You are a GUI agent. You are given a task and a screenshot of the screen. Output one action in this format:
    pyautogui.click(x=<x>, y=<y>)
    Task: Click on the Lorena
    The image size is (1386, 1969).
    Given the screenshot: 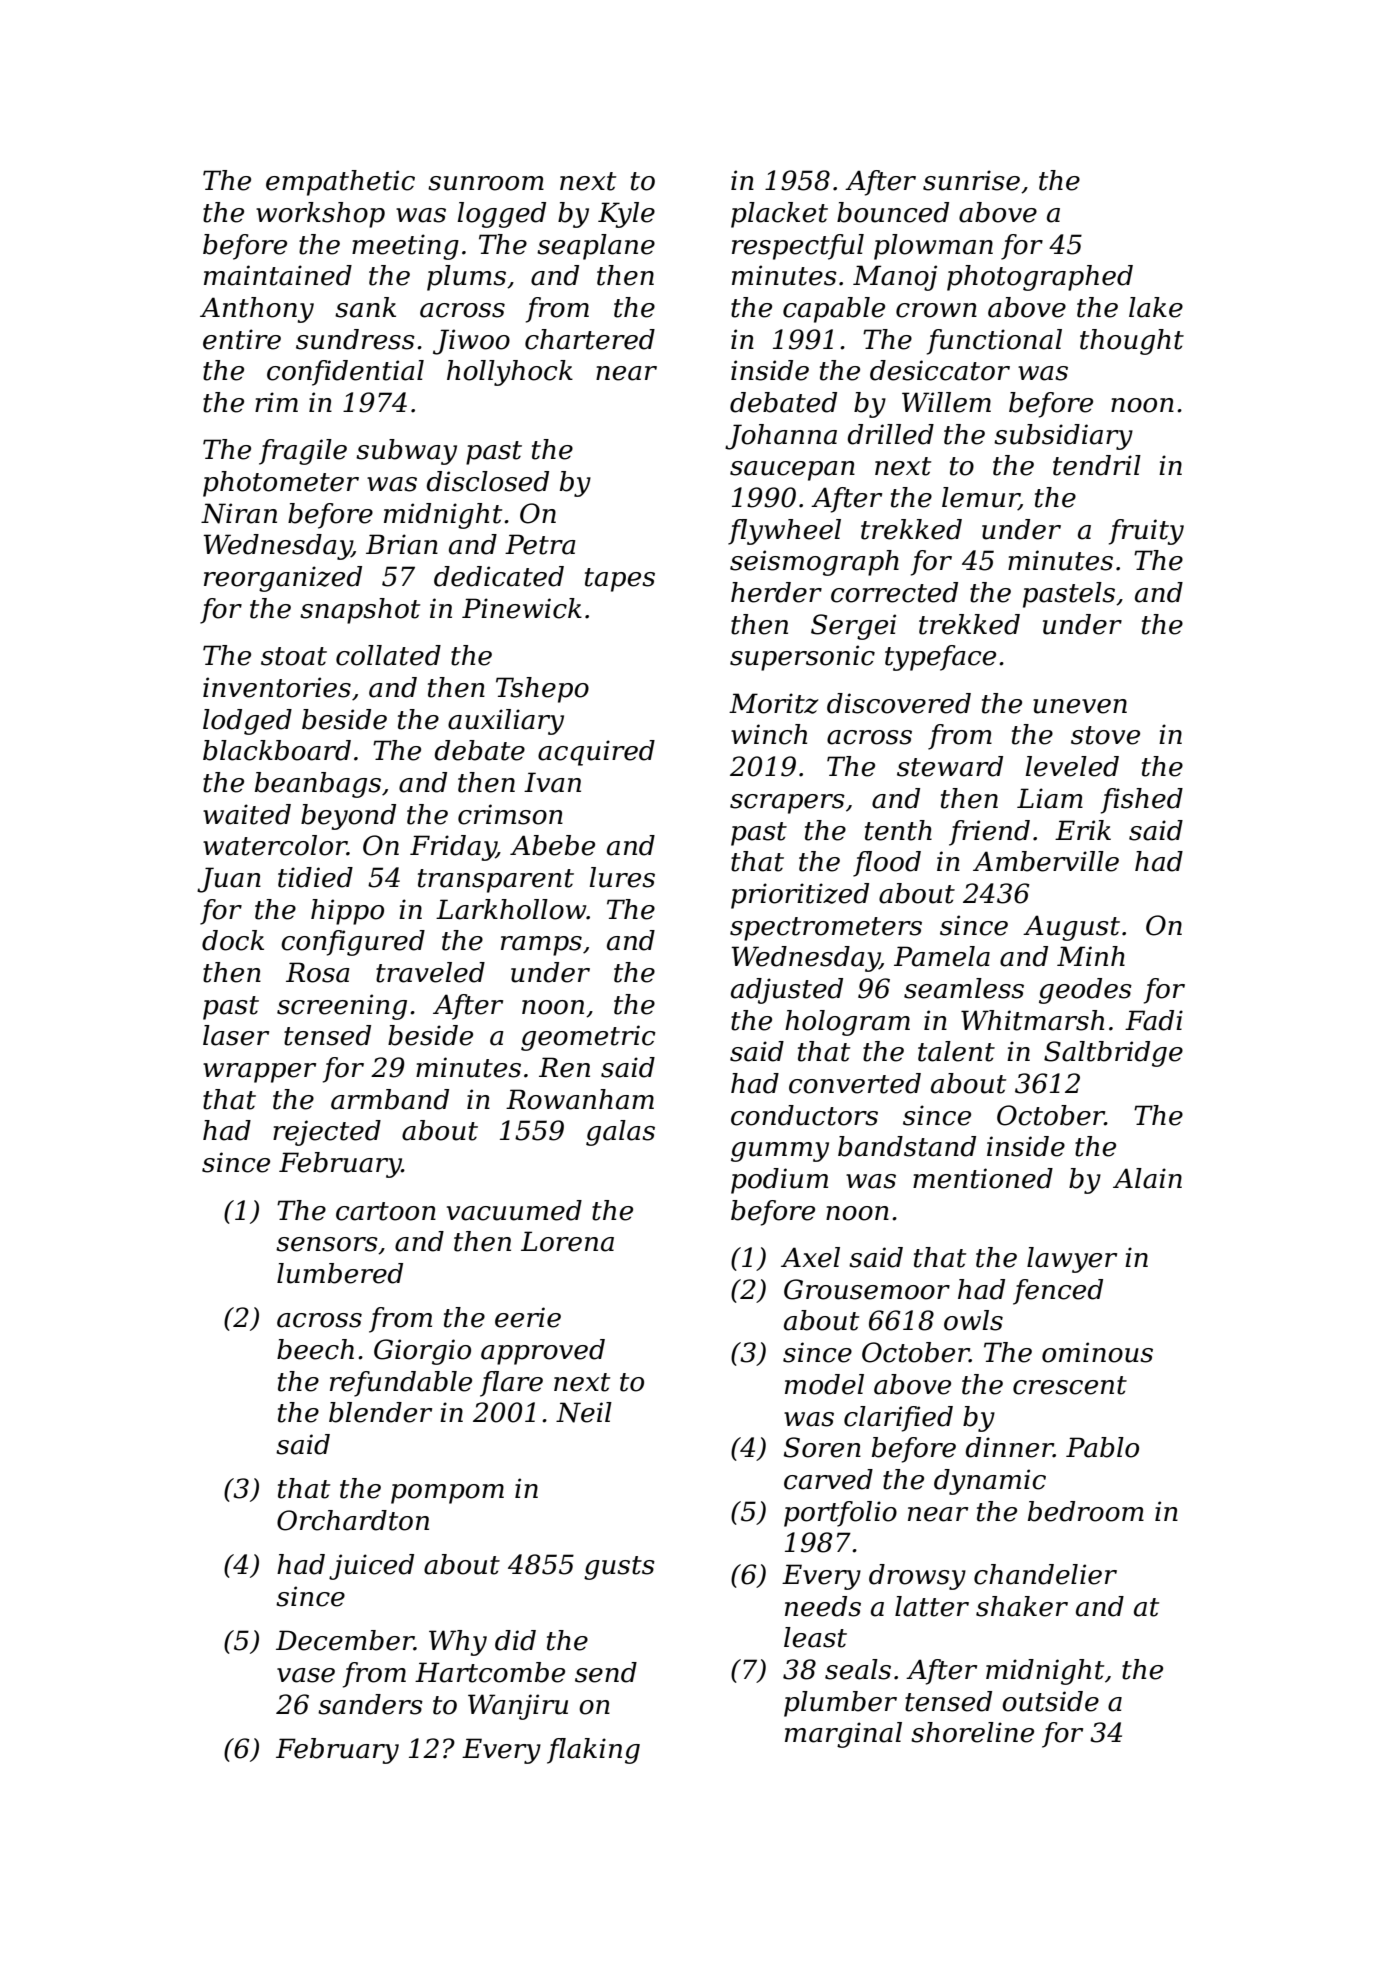 What is the action you would take?
    pyautogui.click(x=567, y=1241)
